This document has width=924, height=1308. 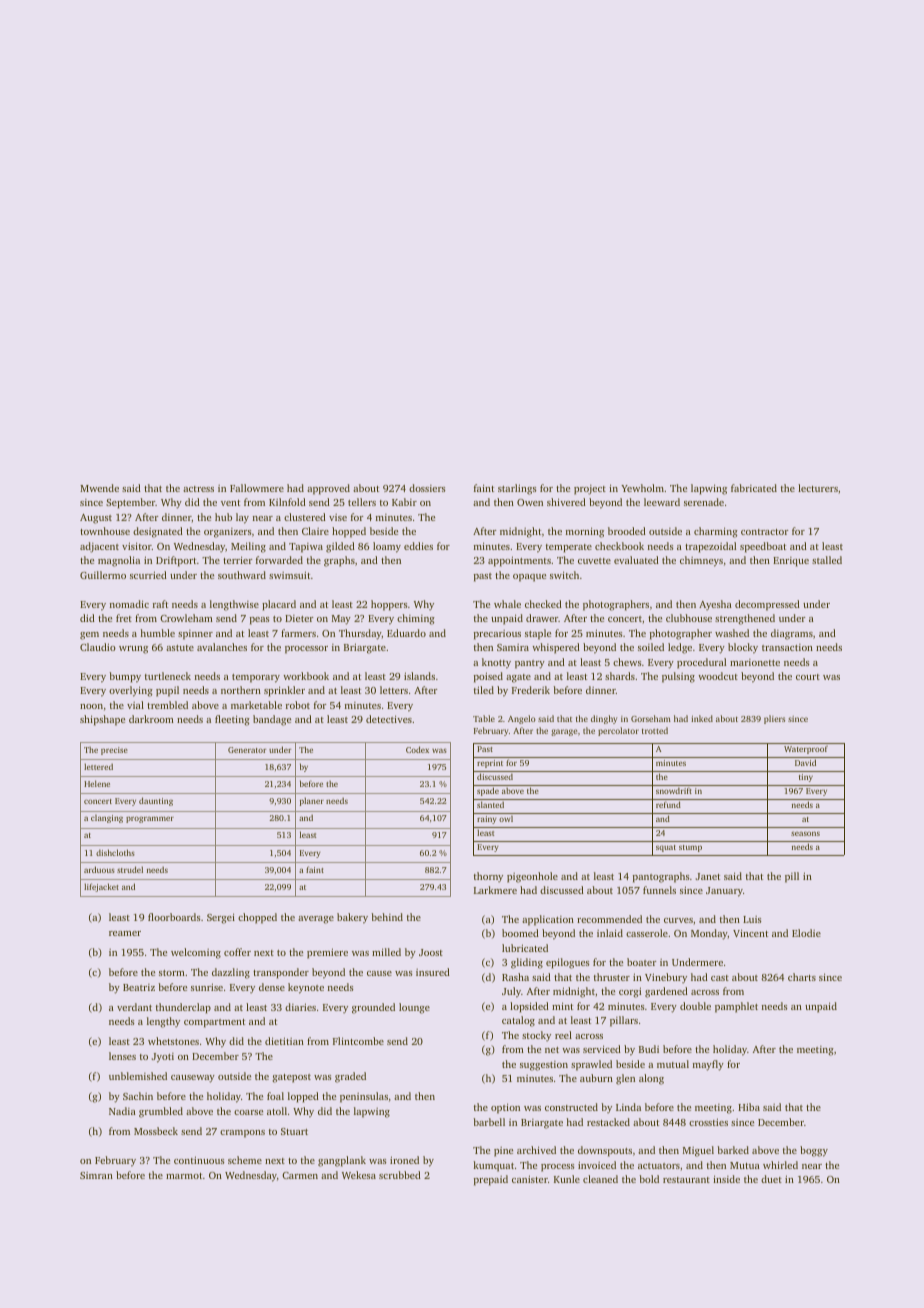 What do you see at coordinates (749, 1107) in the document?
I see `Hiba` at bounding box center [749, 1107].
